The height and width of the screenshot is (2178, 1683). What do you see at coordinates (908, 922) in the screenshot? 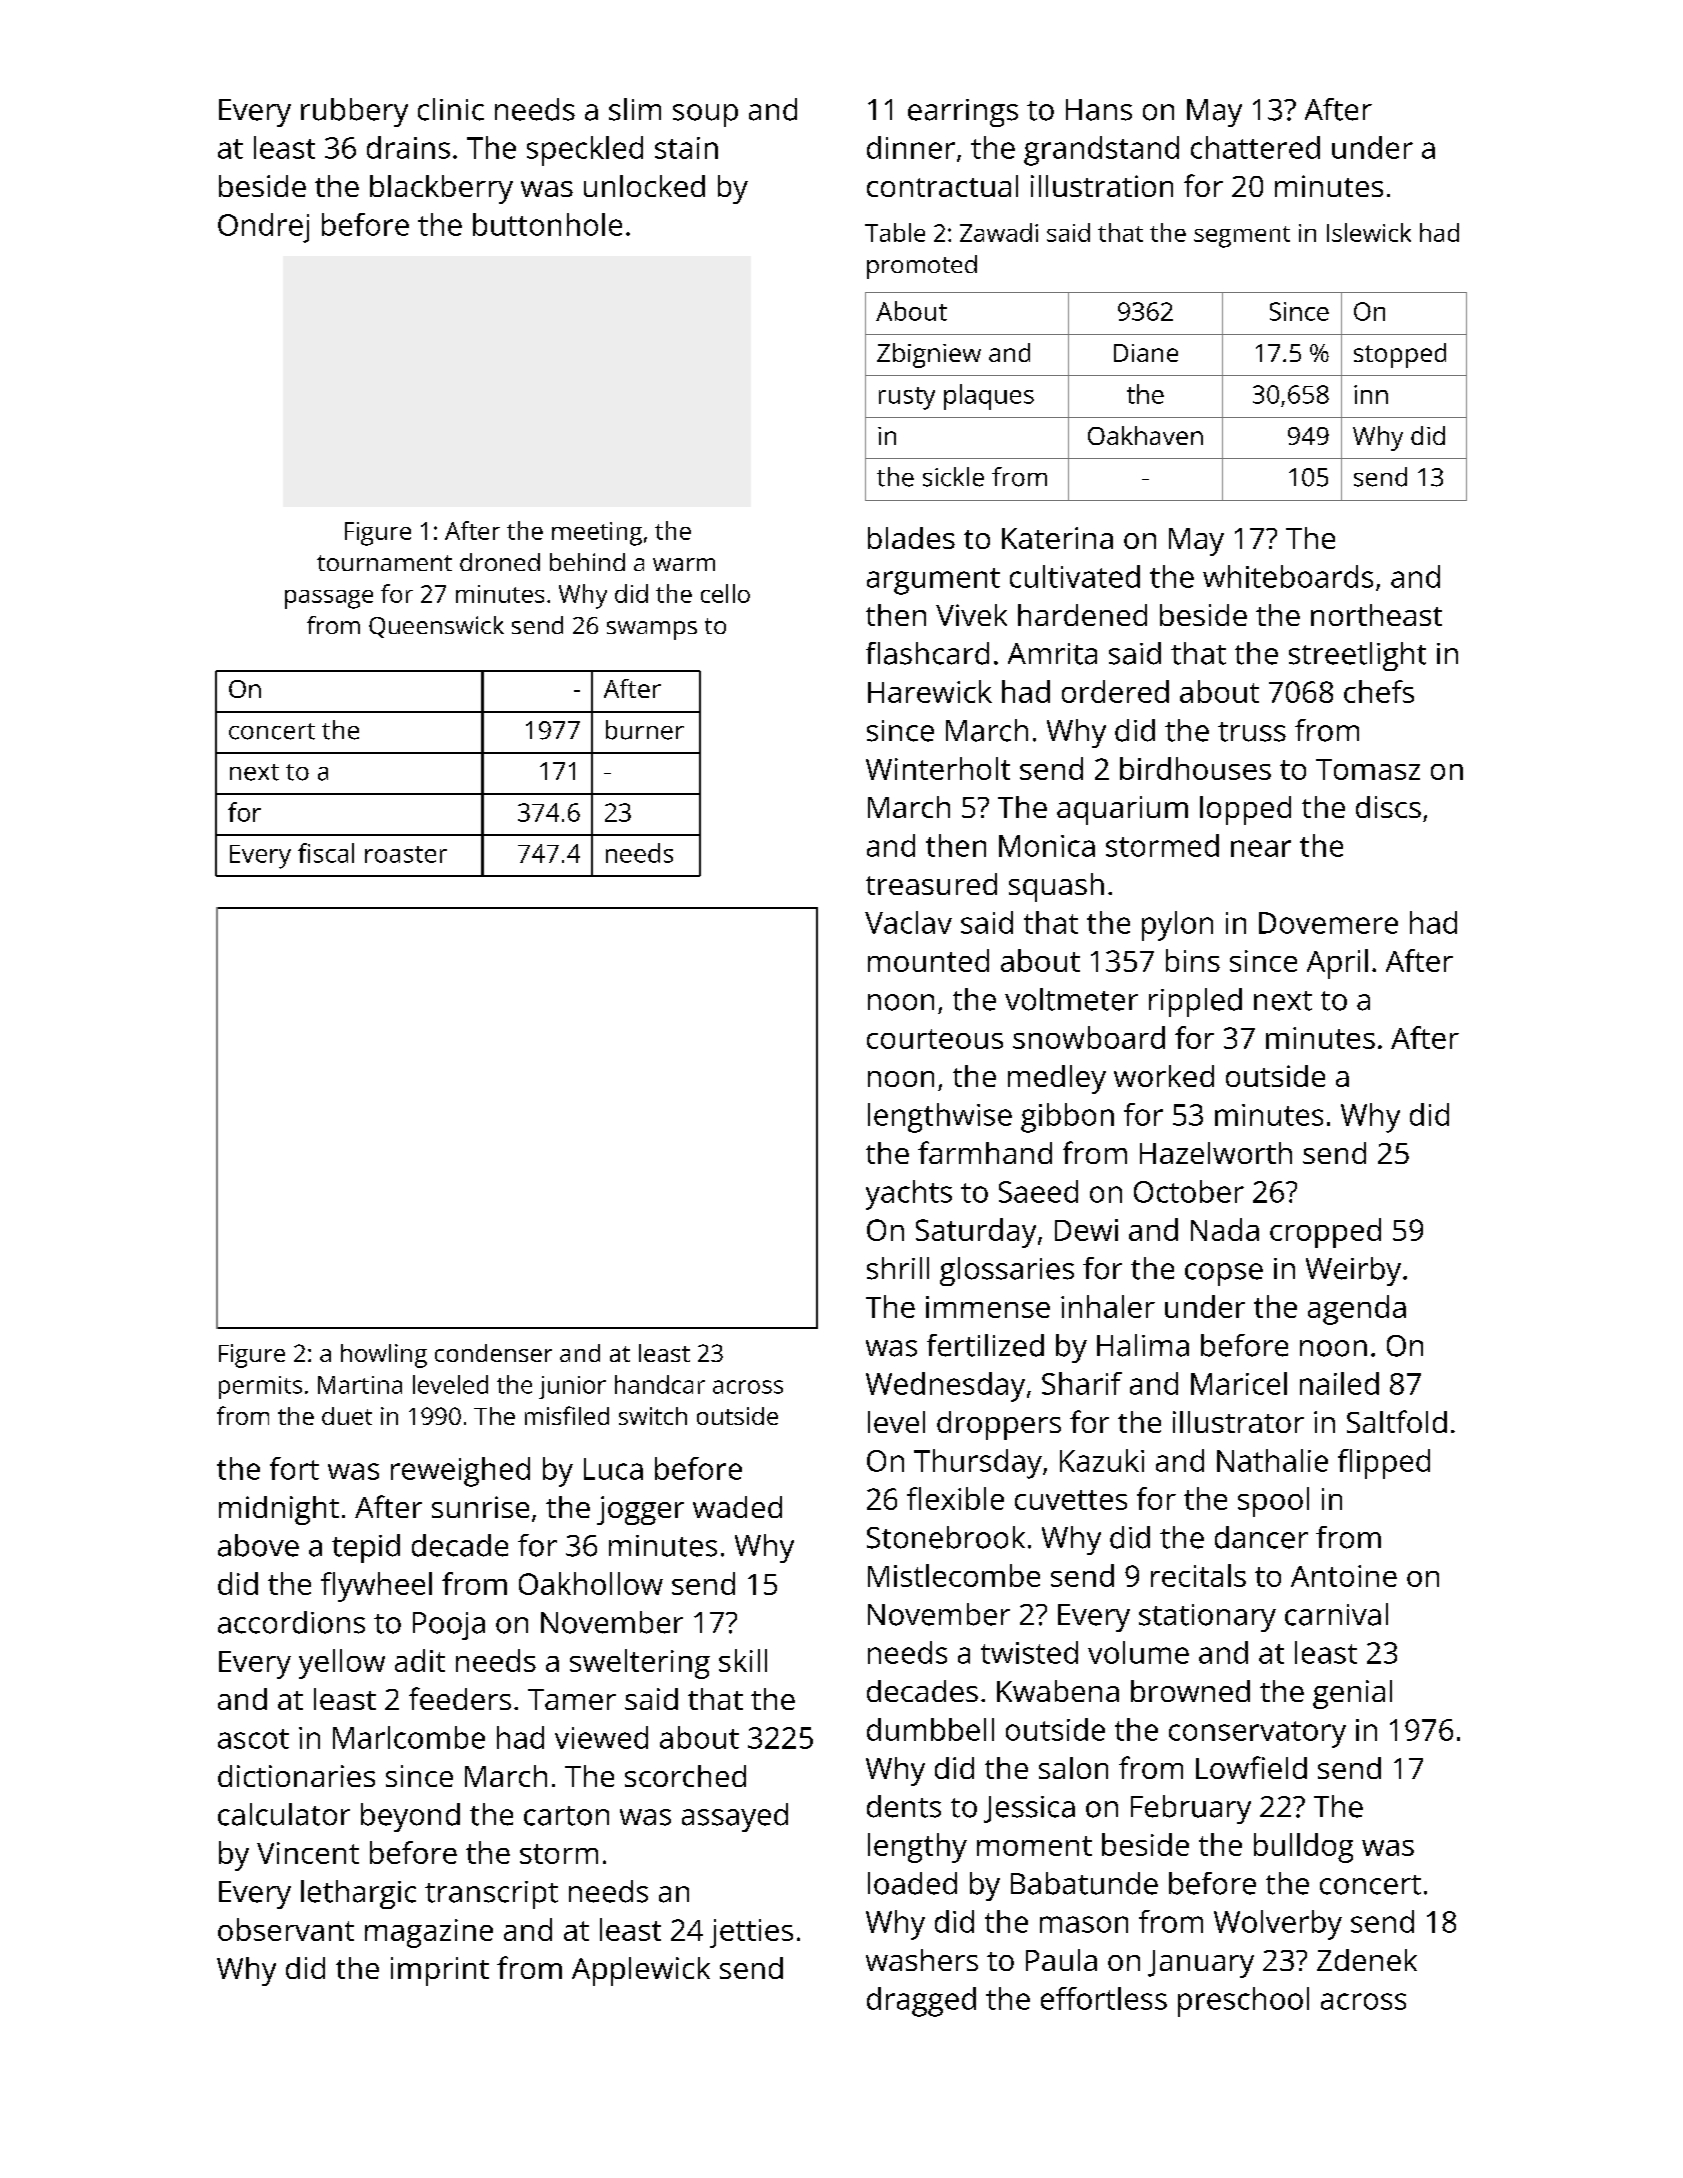
I see `Vaclav` at bounding box center [908, 922].
